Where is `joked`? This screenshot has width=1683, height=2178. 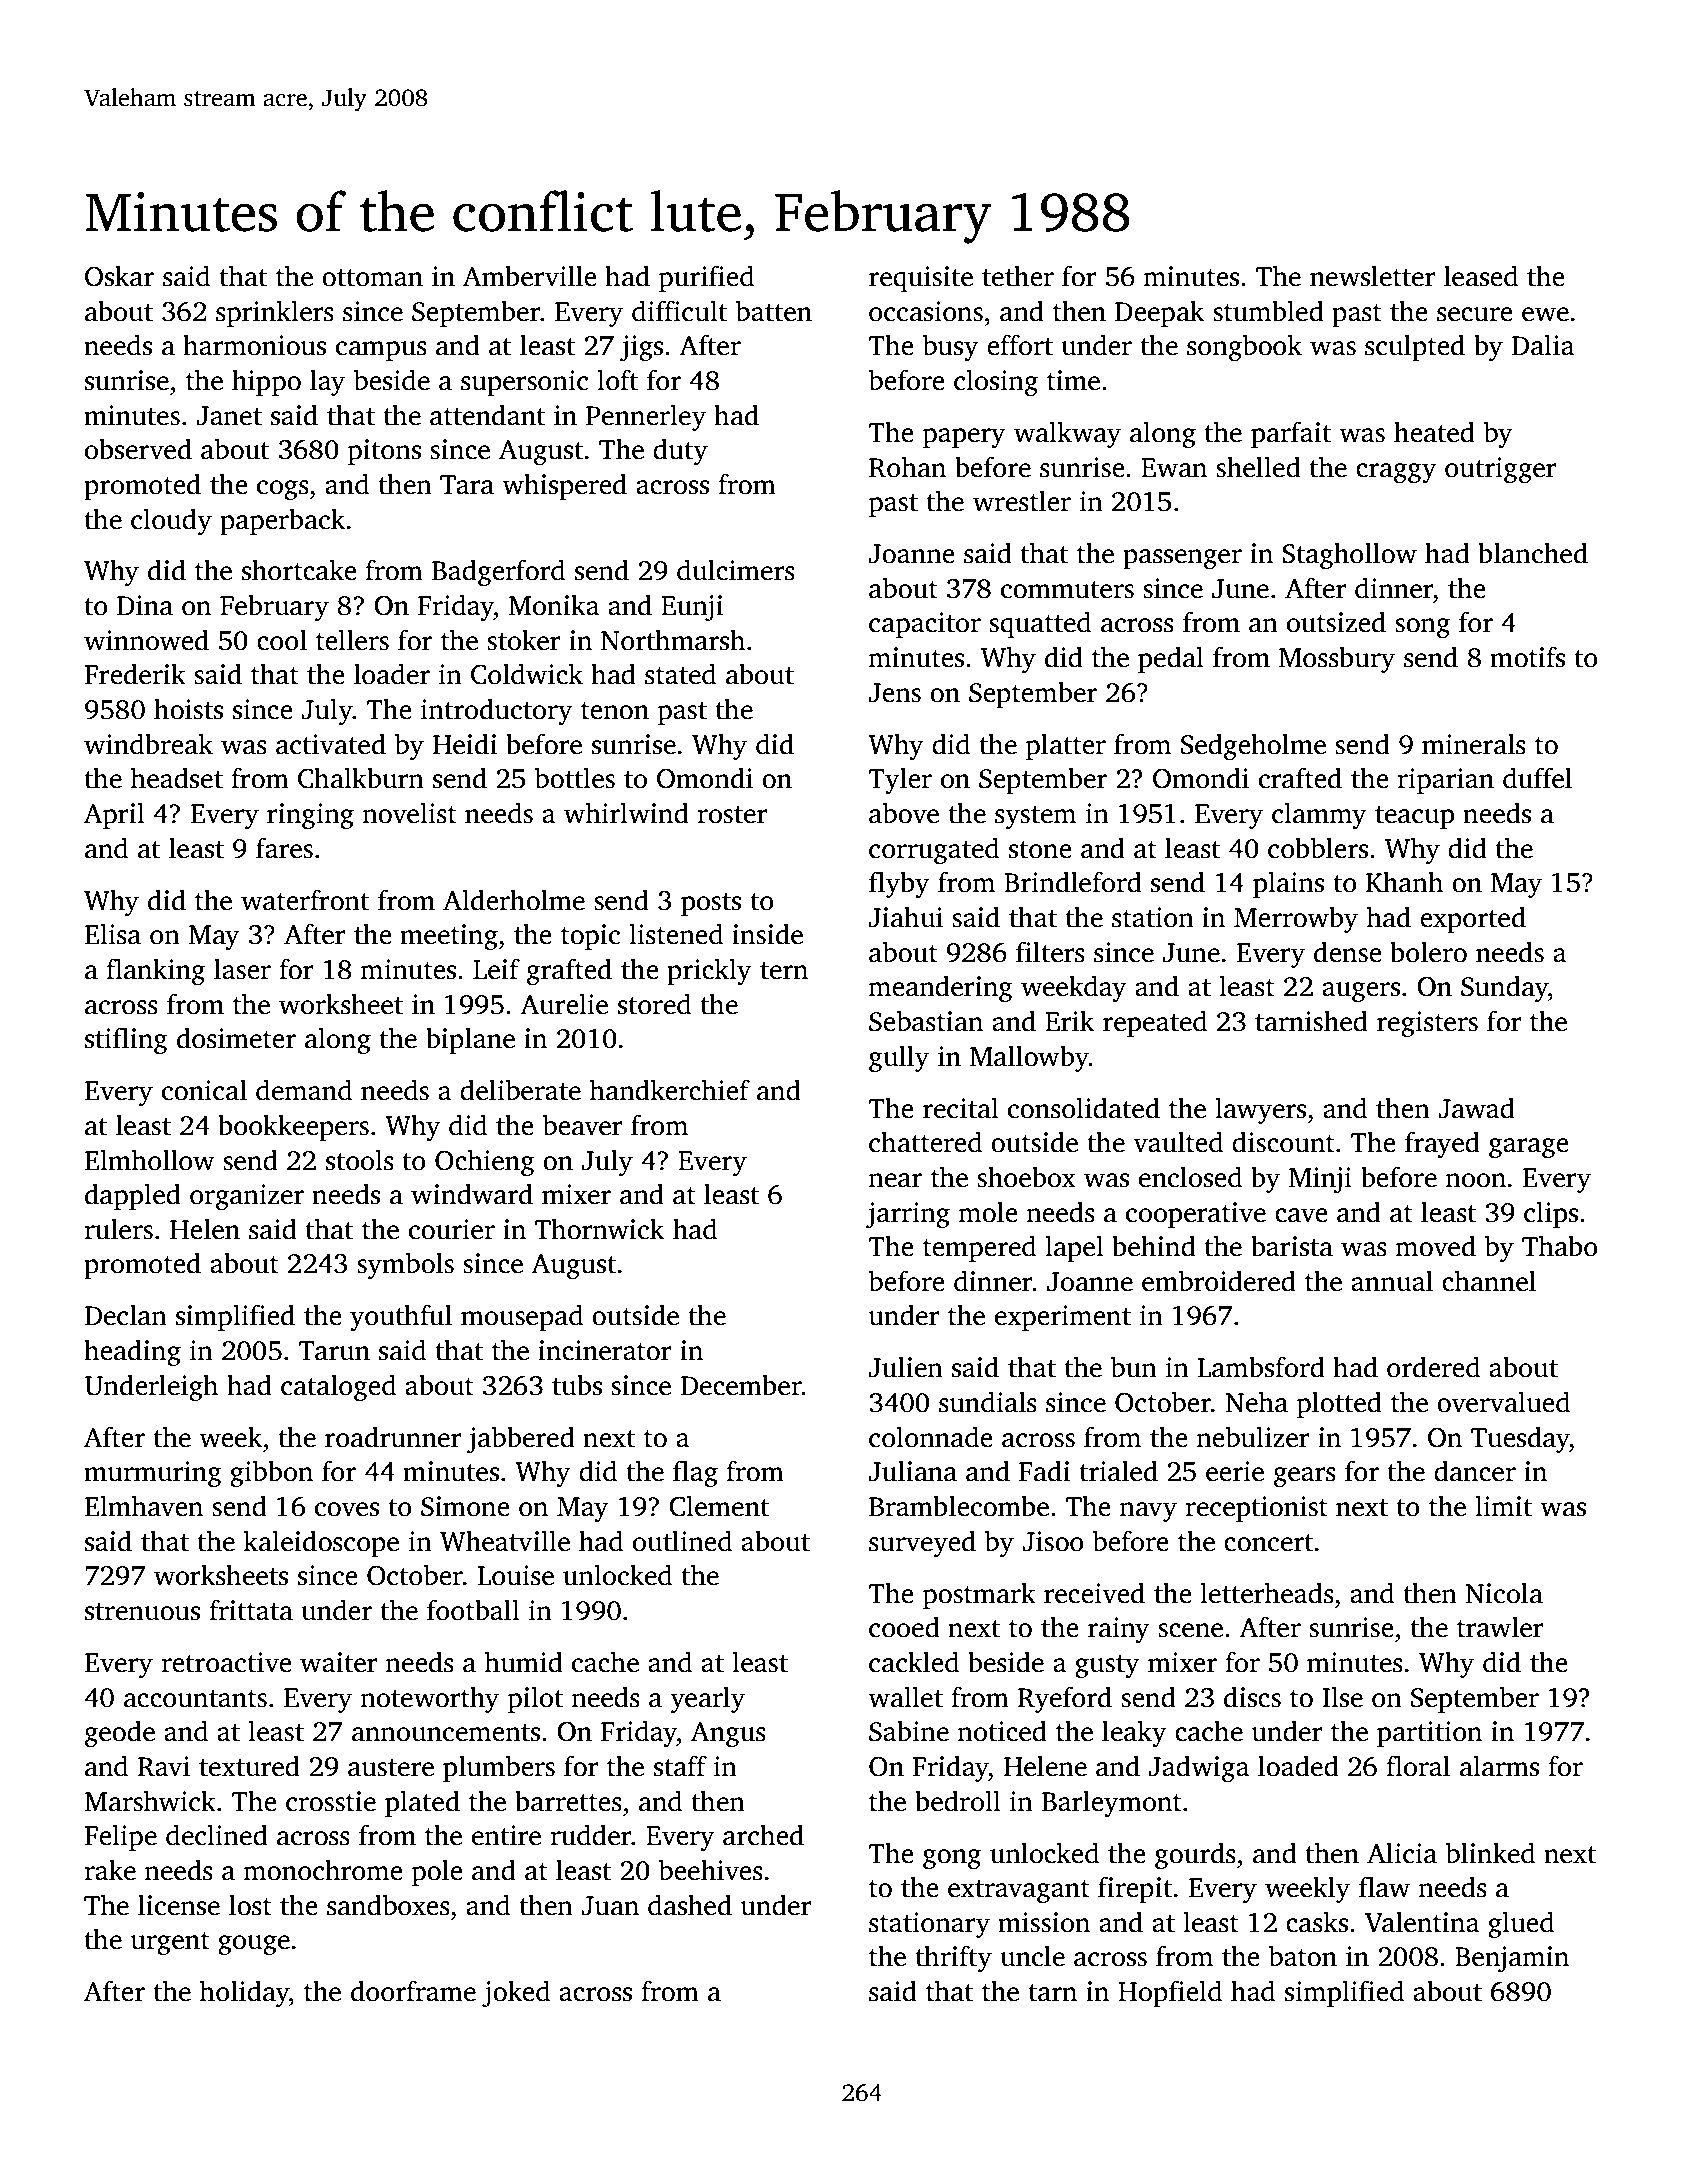
joked is located at coordinates (516, 1993).
